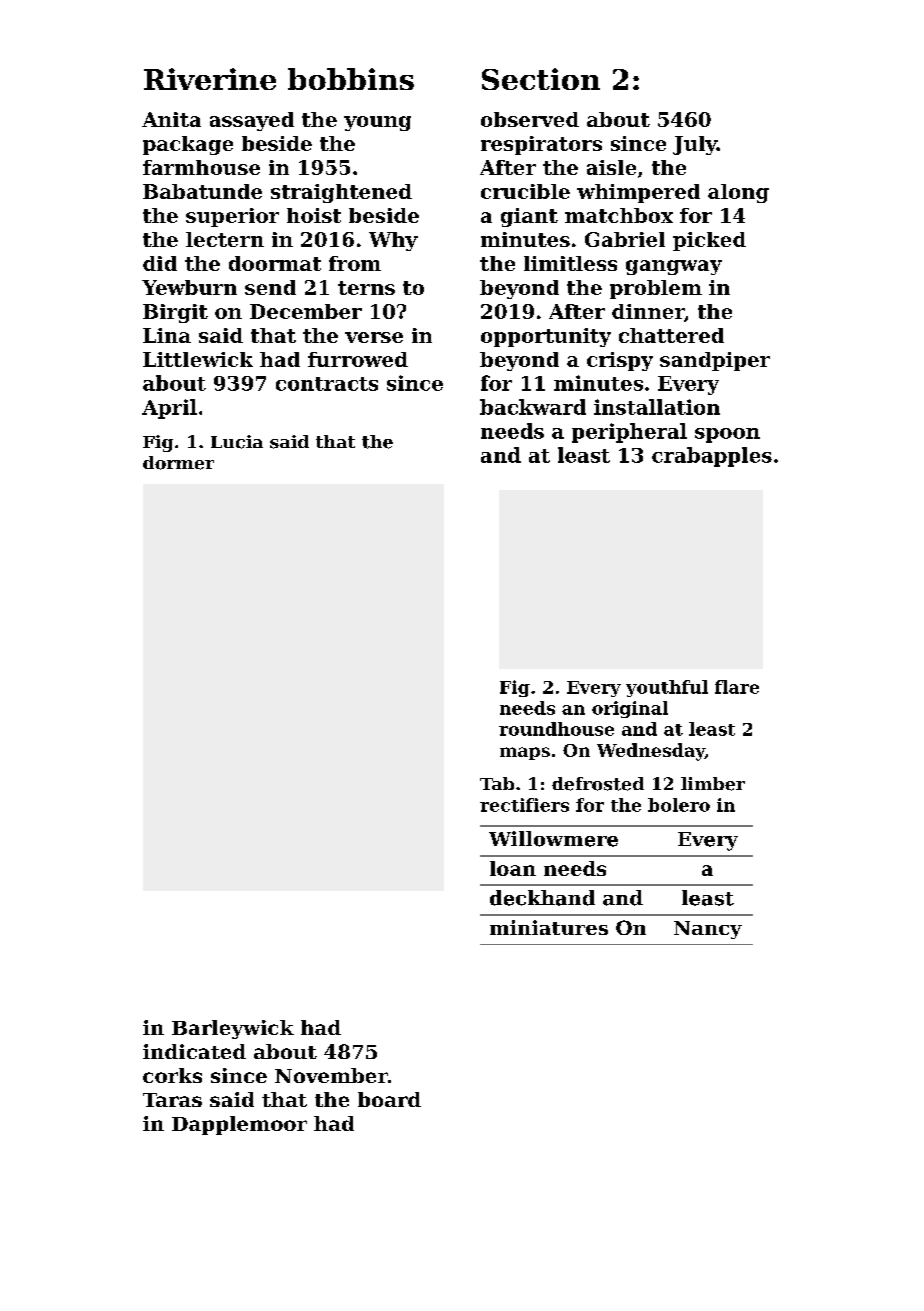 The image size is (924, 1311). What do you see at coordinates (351, 79) in the document?
I see `bobbins` at bounding box center [351, 79].
